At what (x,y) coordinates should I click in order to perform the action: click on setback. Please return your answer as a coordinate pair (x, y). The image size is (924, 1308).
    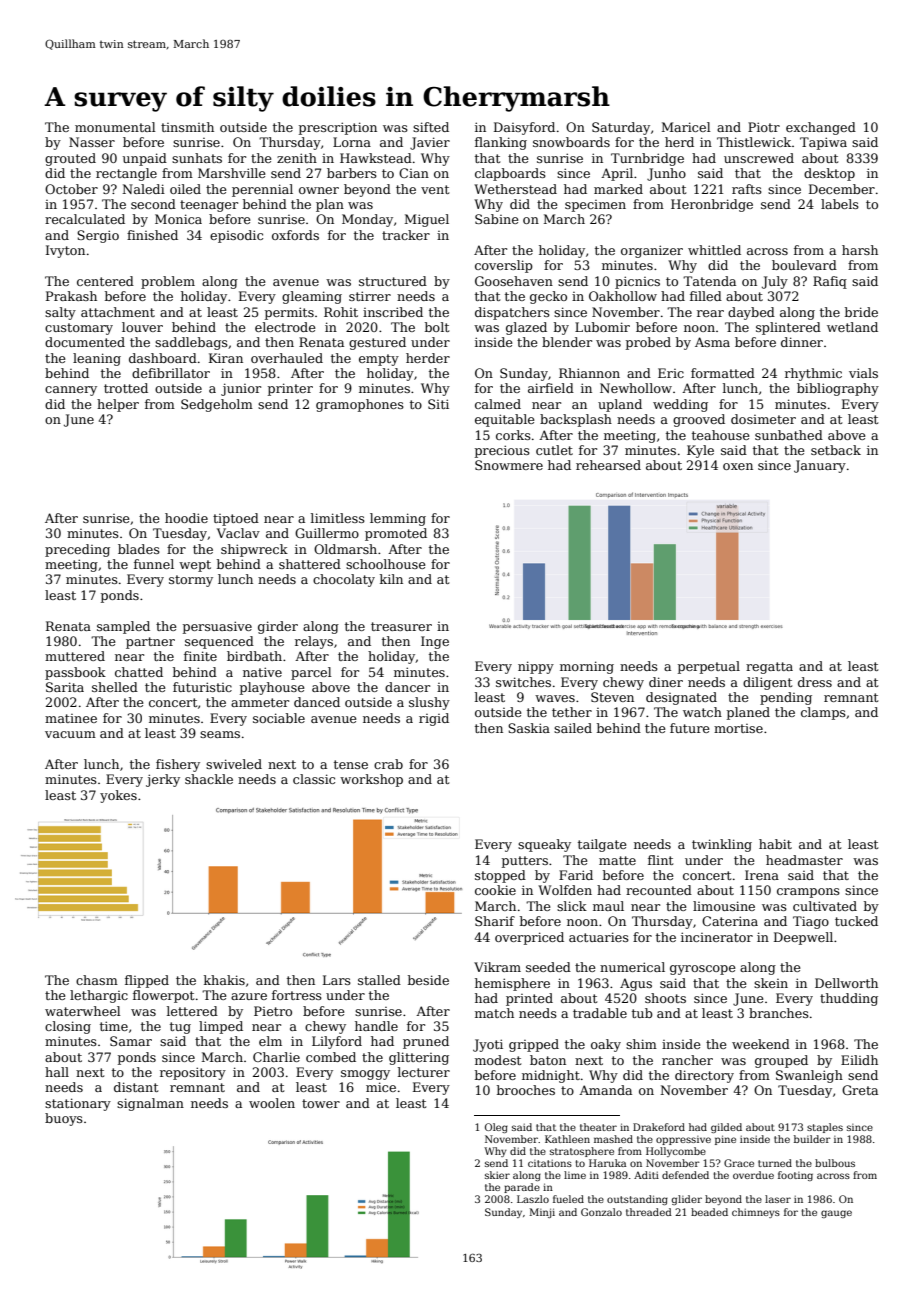
    Looking at the image, I should click on (836, 450).
